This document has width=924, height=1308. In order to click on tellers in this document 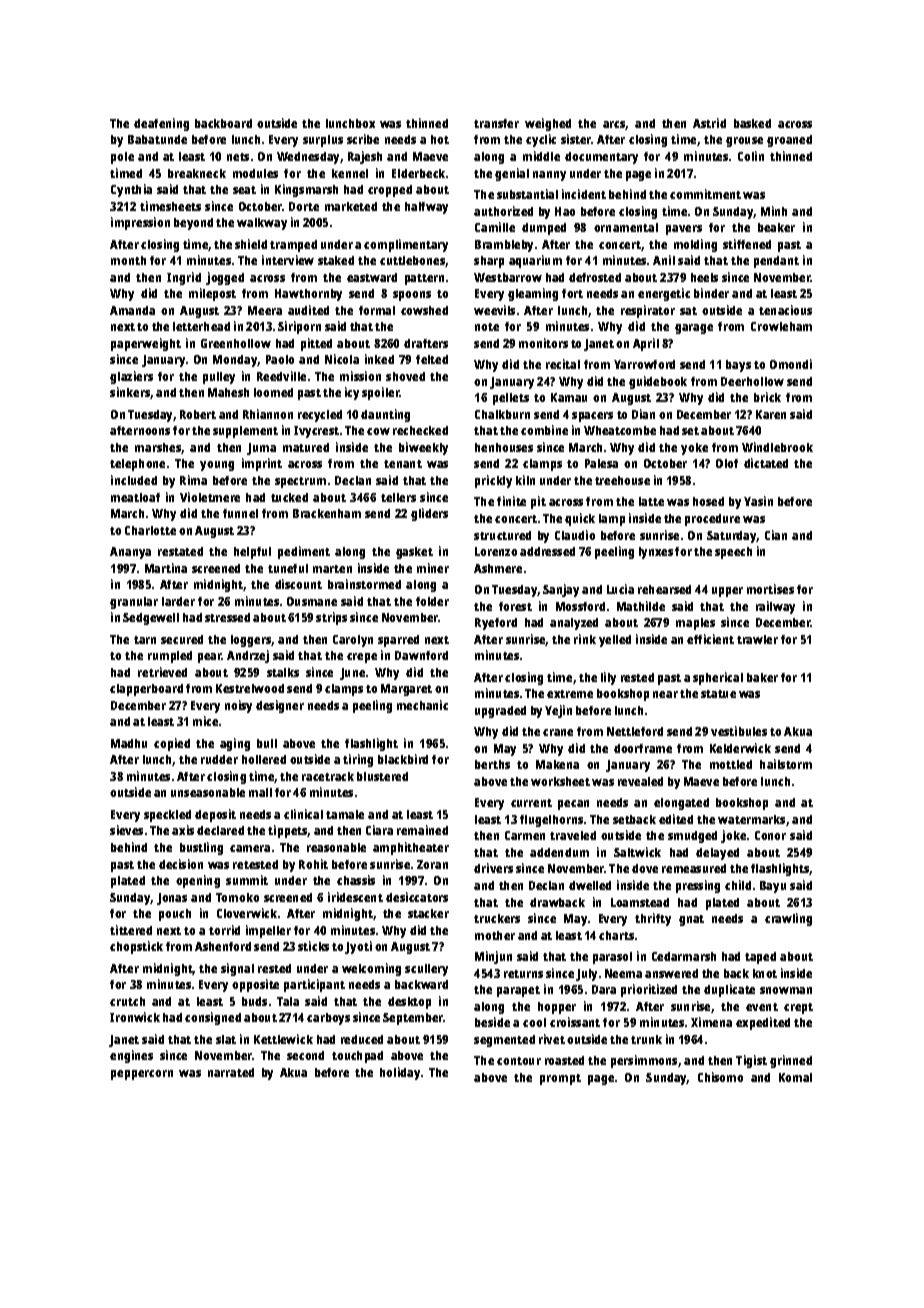, I will do `click(398, 497)`.
